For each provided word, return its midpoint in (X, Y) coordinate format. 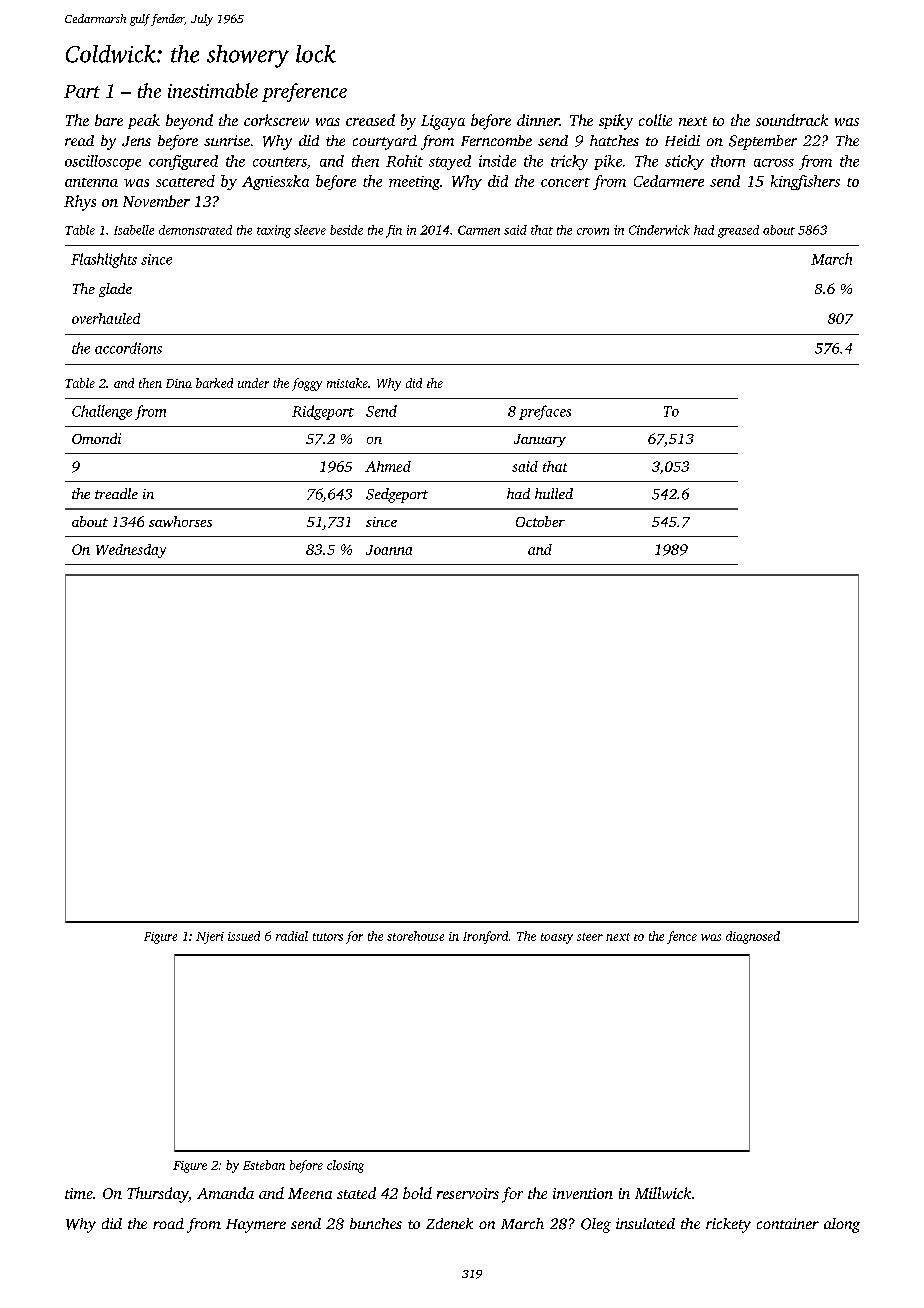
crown (593, 231)
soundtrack (792, 120)
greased (738, 231)
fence (682, 937)
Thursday (157, 1195)
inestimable (213, 90)
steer (590, 937)
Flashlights (104, 260)
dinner (538, 120)
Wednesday (131, 551)
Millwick (663, 1193)
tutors (328, 937)
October (540, 521)
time (79, 1193)
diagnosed (753, 937)
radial (292, 936)
